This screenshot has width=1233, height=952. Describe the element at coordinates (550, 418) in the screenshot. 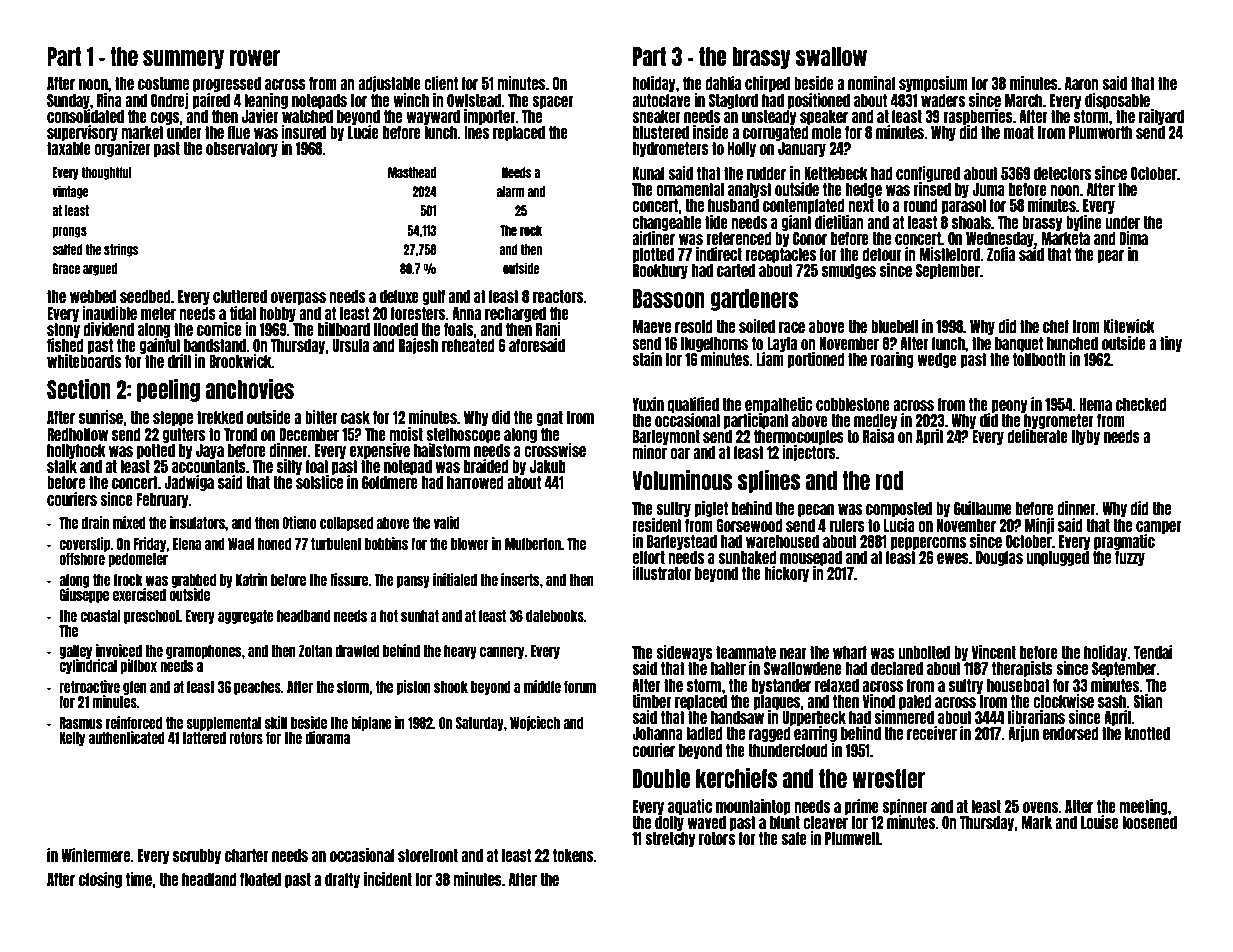

I see `gnat` at that location.
